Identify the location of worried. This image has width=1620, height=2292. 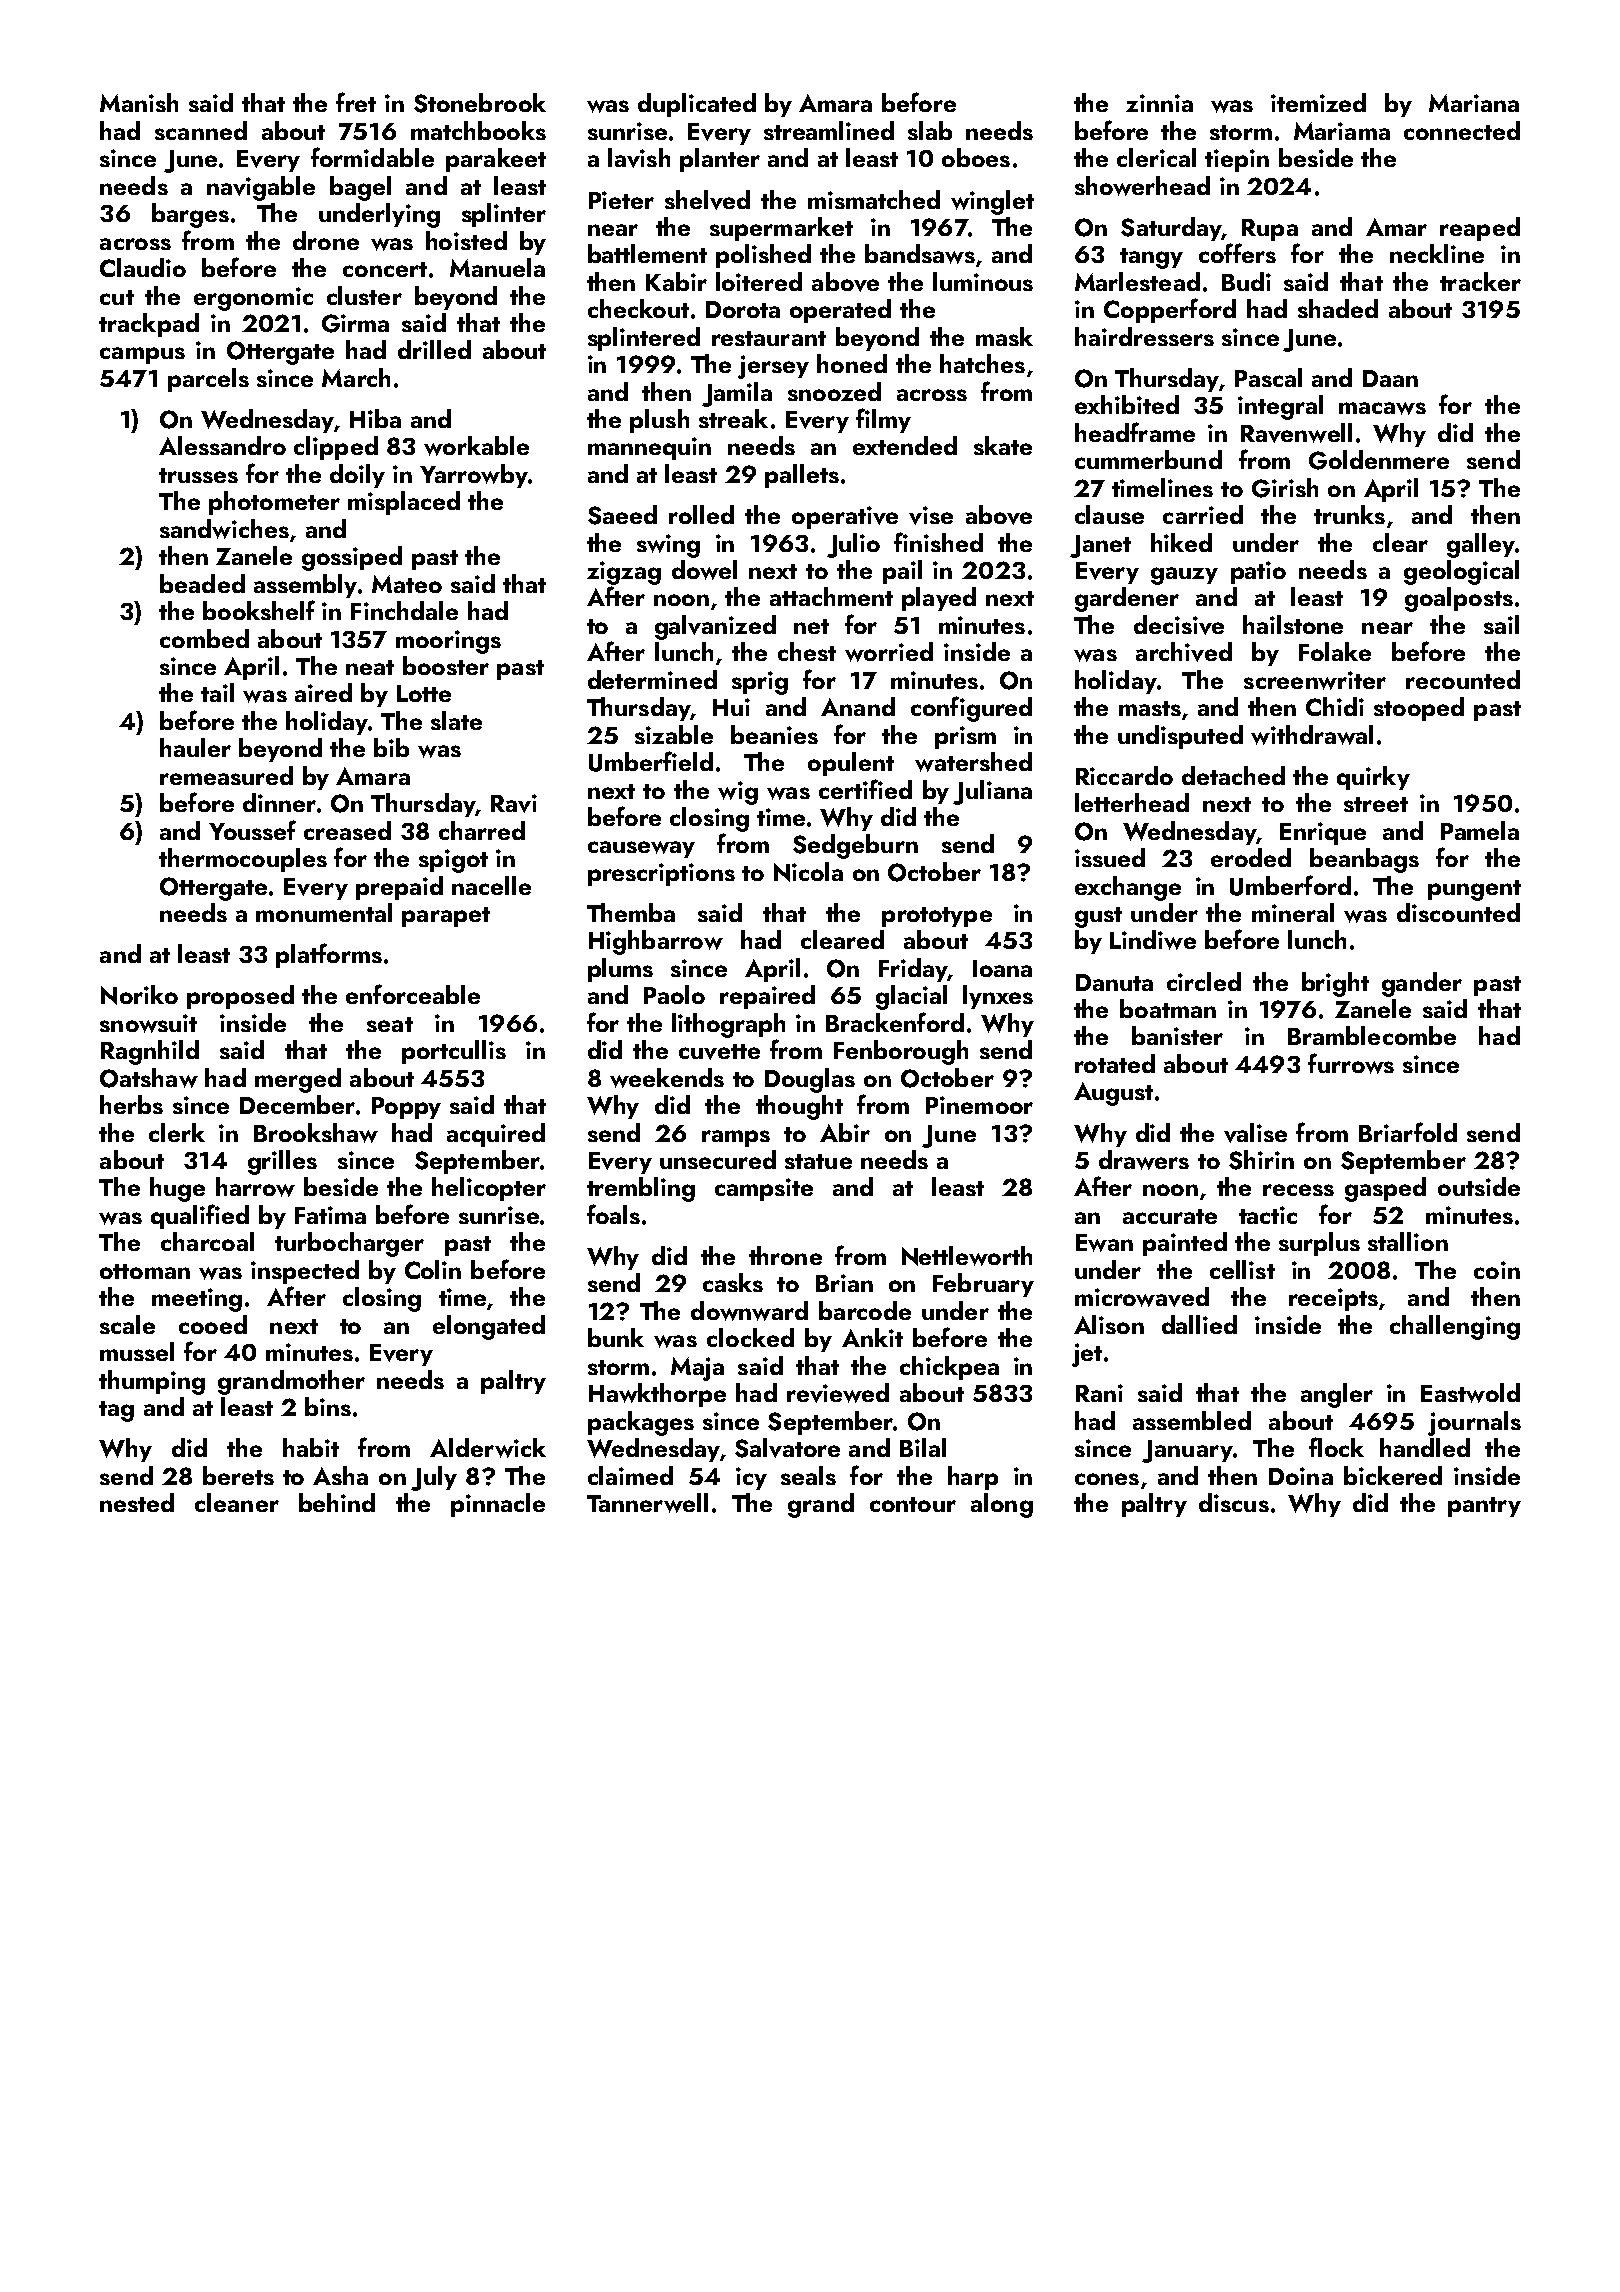
(889, 652).
